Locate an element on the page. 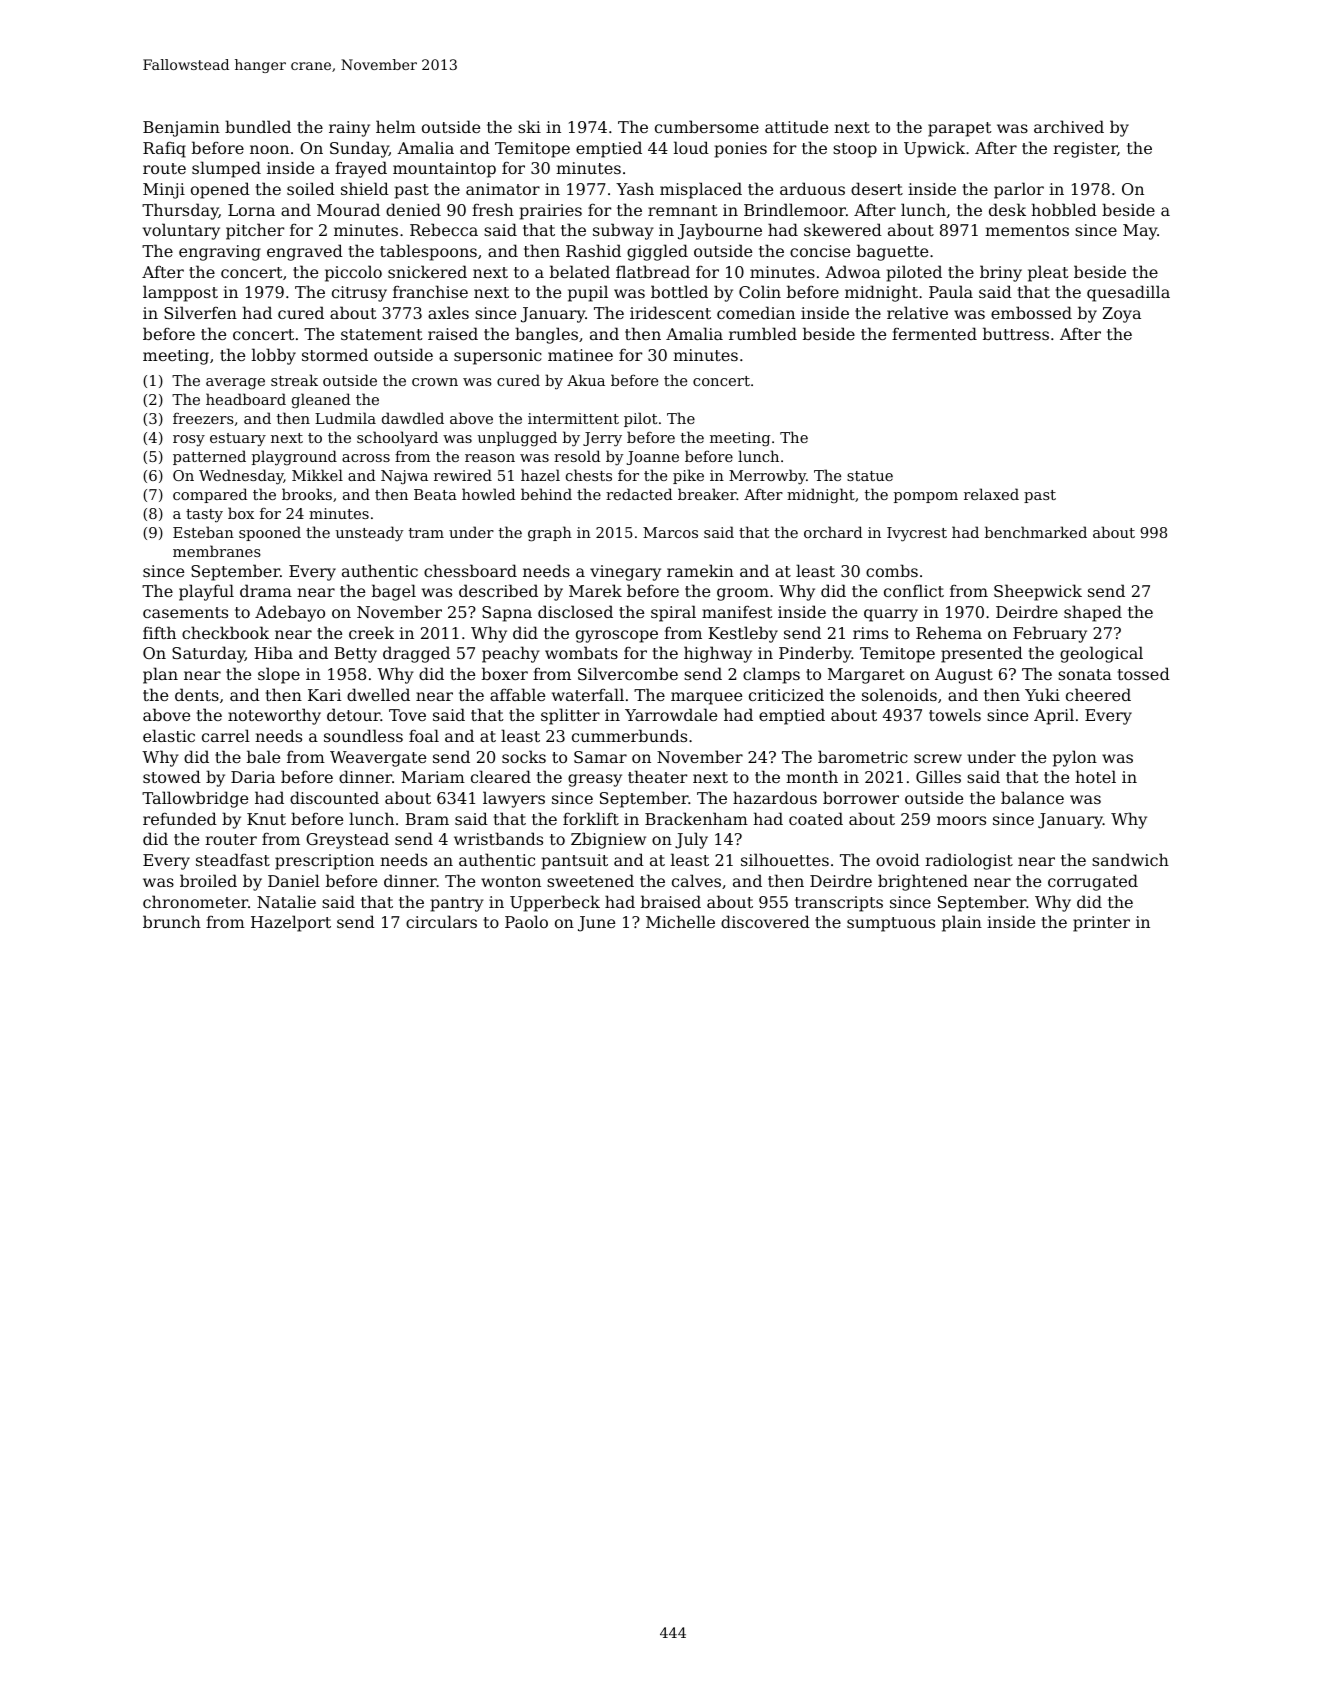 Image resolution: width=1319 pixels, height=1707 pixels. noon is located at coordinates (269, 149).
